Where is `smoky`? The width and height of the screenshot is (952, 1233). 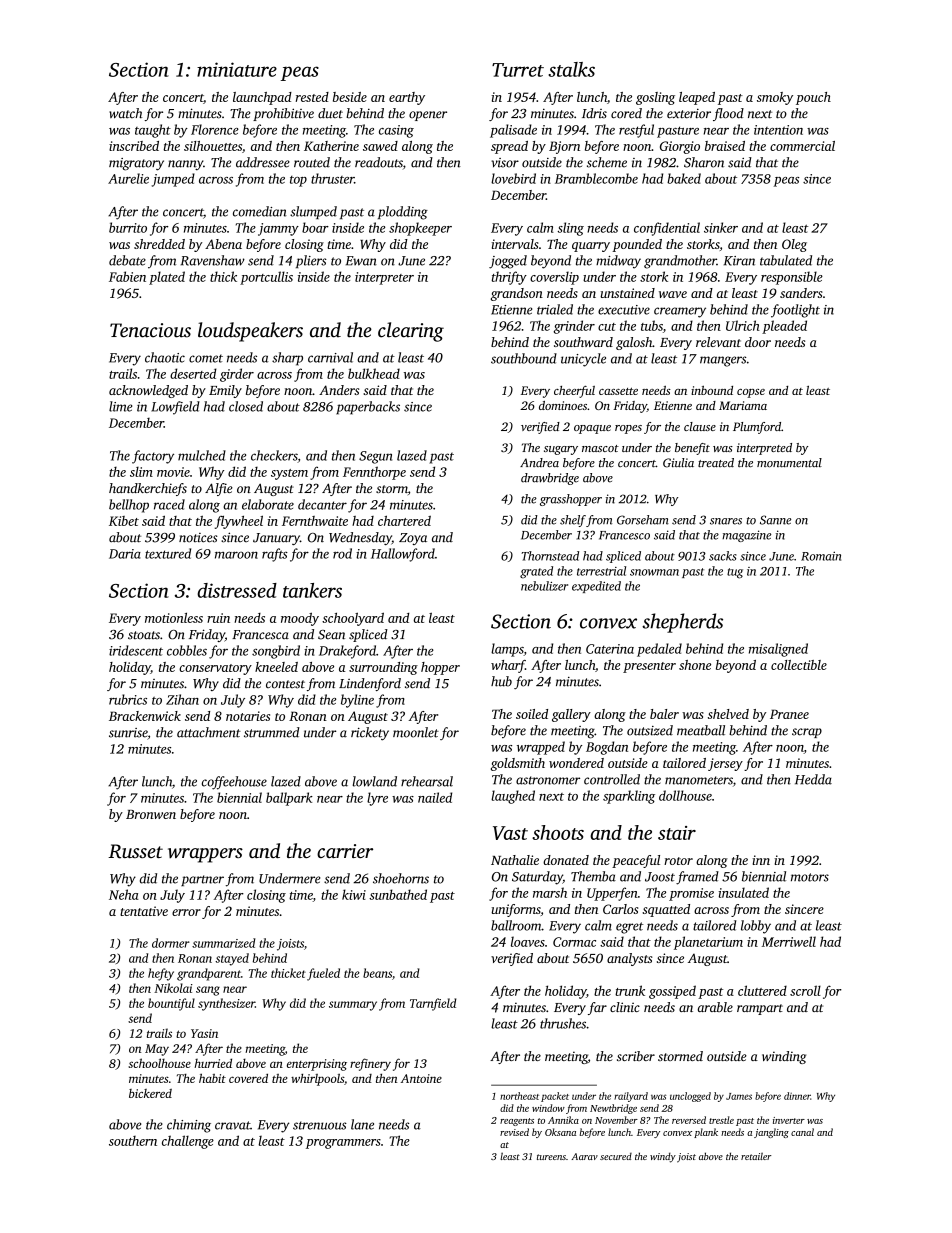 smoky is located at coordinates (775, 98).
